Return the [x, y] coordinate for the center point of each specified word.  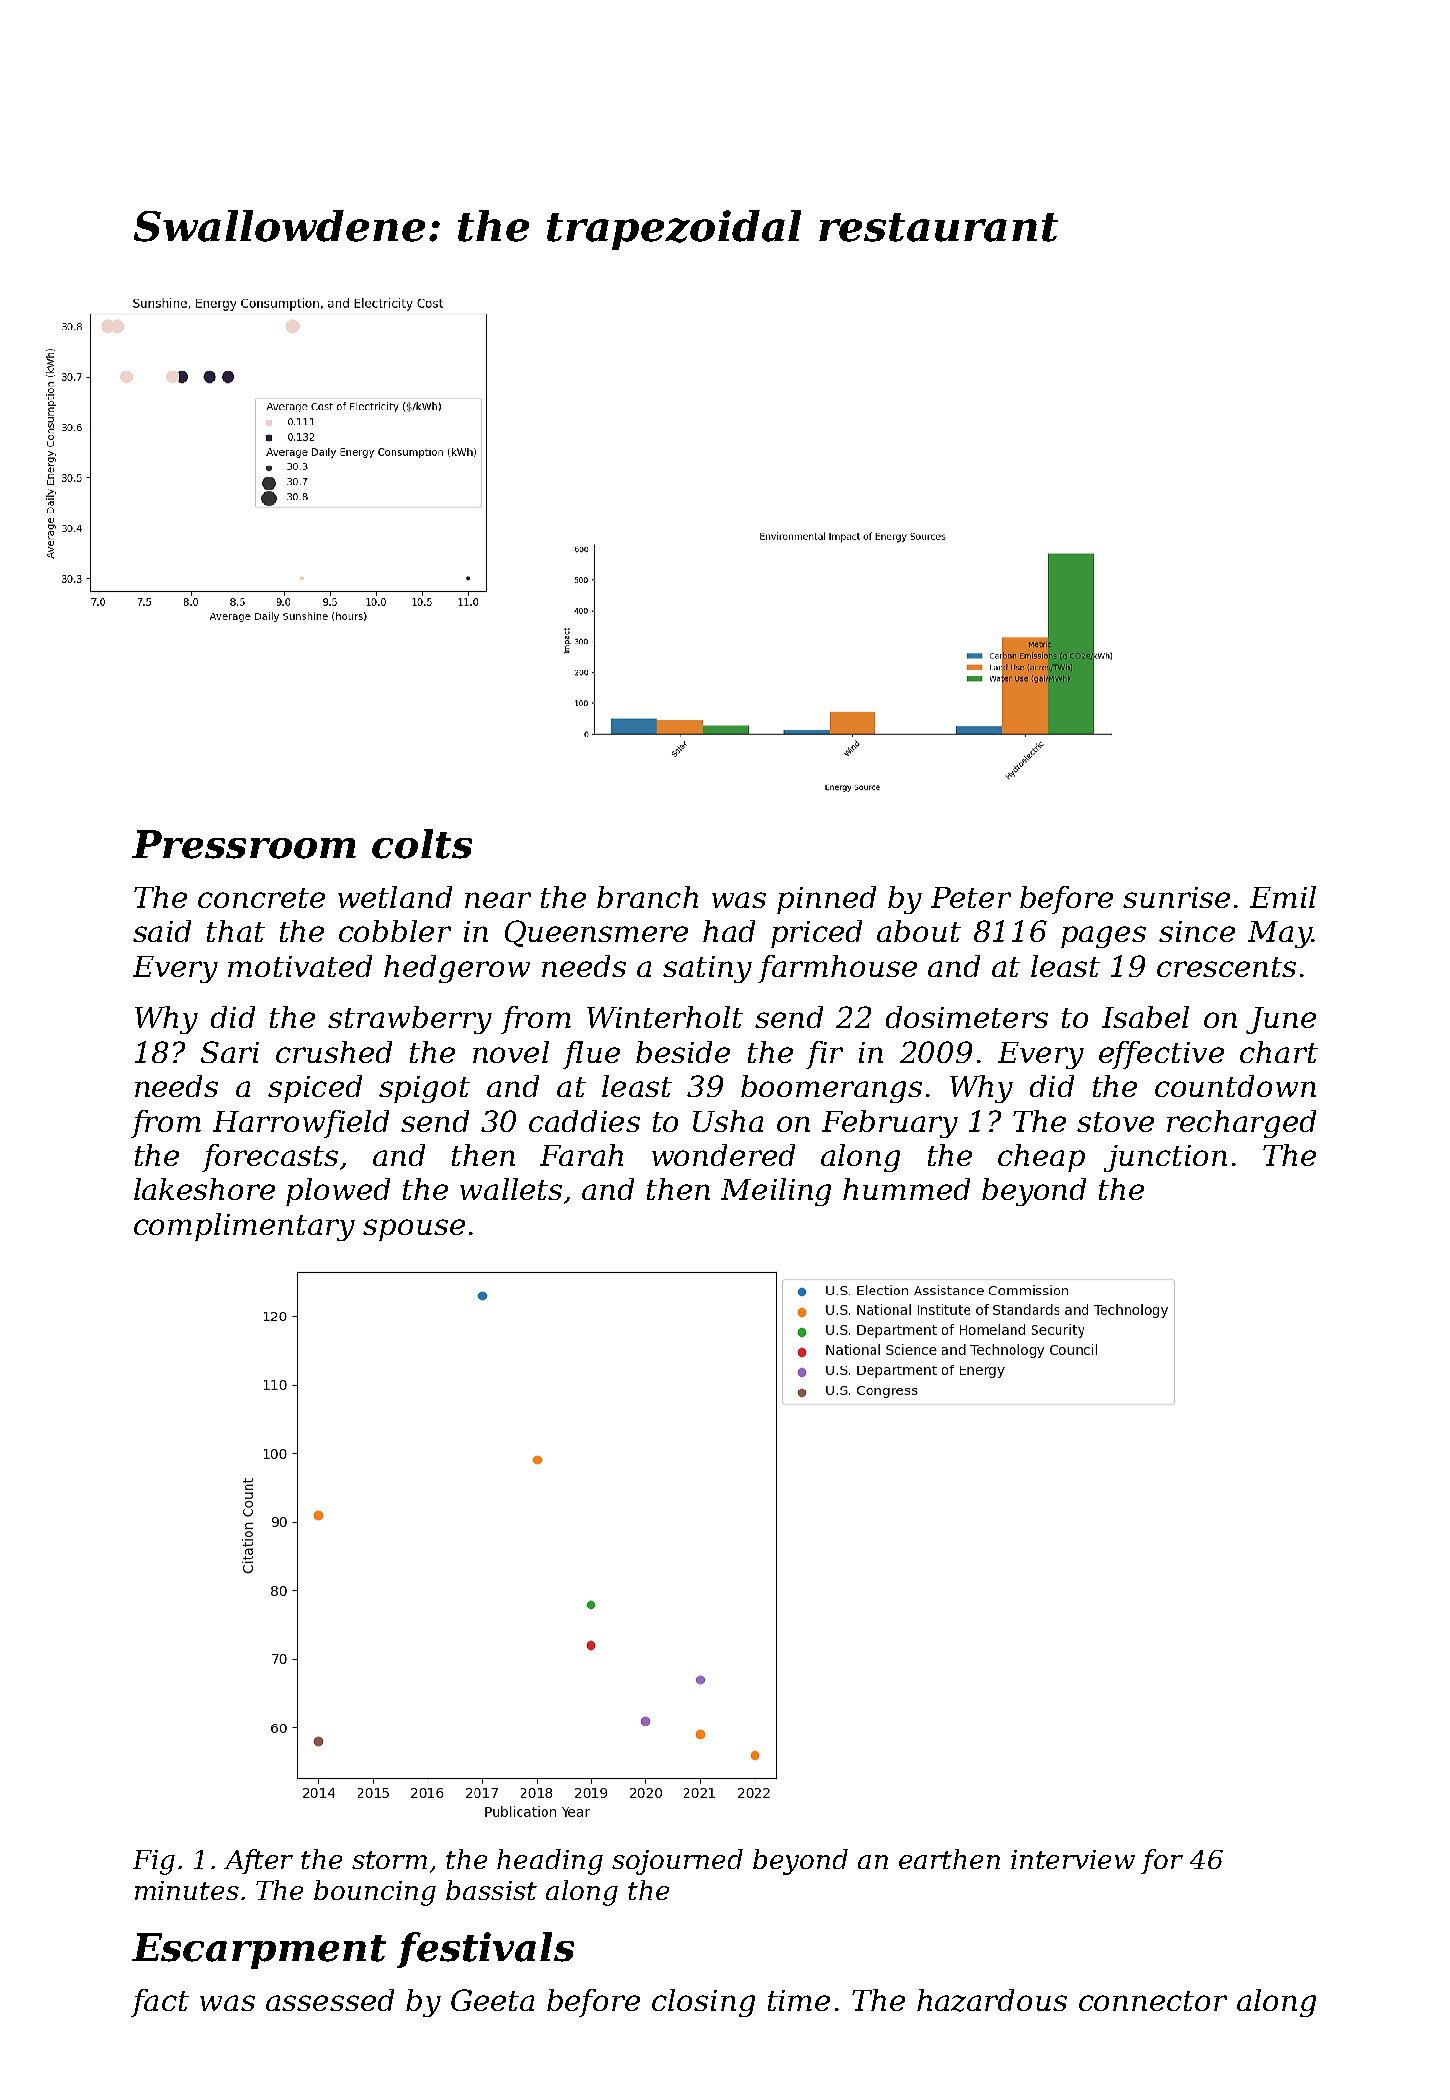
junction [1165, 1158]
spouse [414, 1230]
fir [824, 1055]
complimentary [244, 1227]
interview [1073, 1859]
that [236, 931]
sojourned [677, 1862]
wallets [511, 1189]
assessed [330, 2000]
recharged [1241, 1124]
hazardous [992, 2000]
